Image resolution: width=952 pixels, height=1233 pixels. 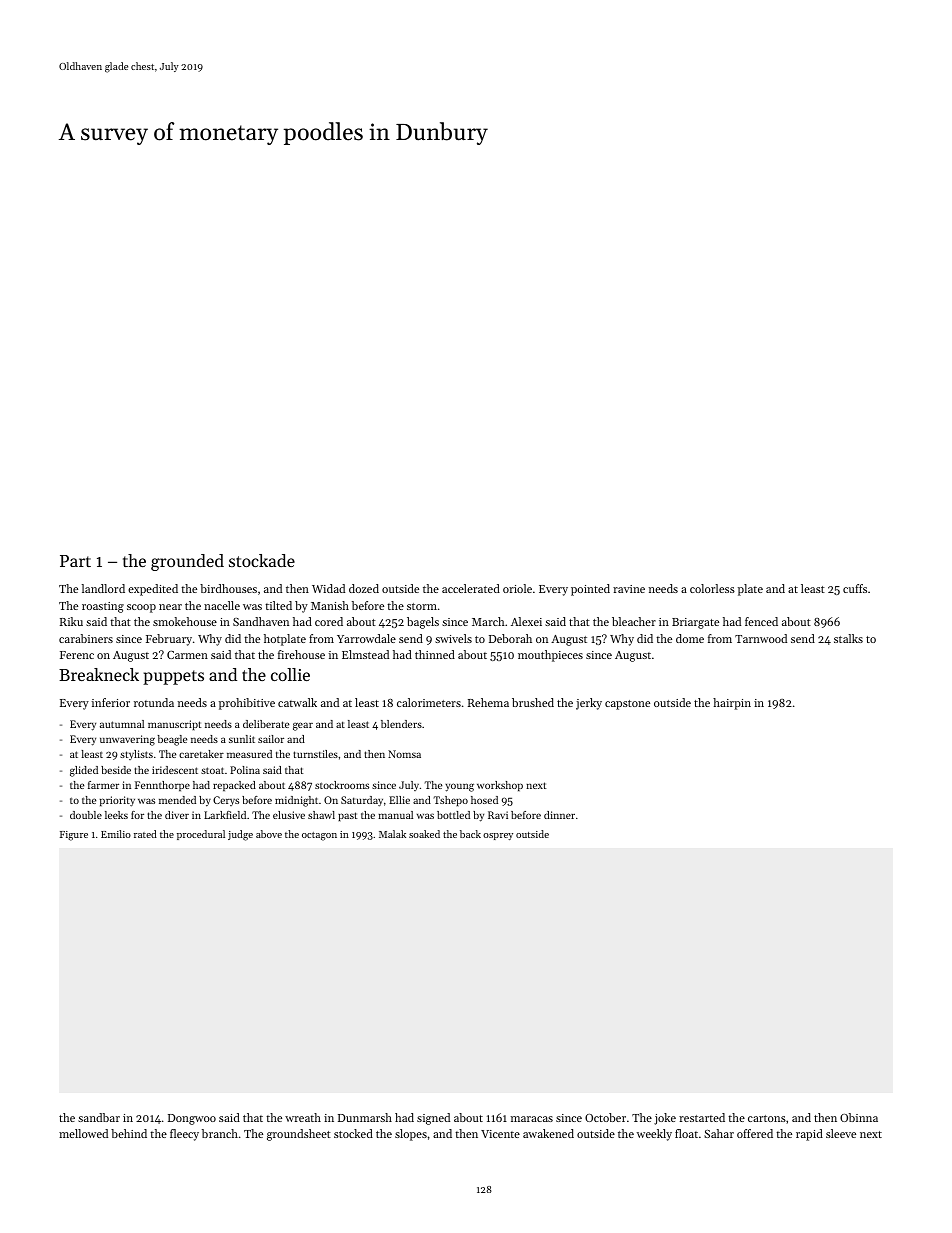 What do you see at coordinates (498, 836) in the screenshot?
I see `osprey` at bounding box center [498, 836].
